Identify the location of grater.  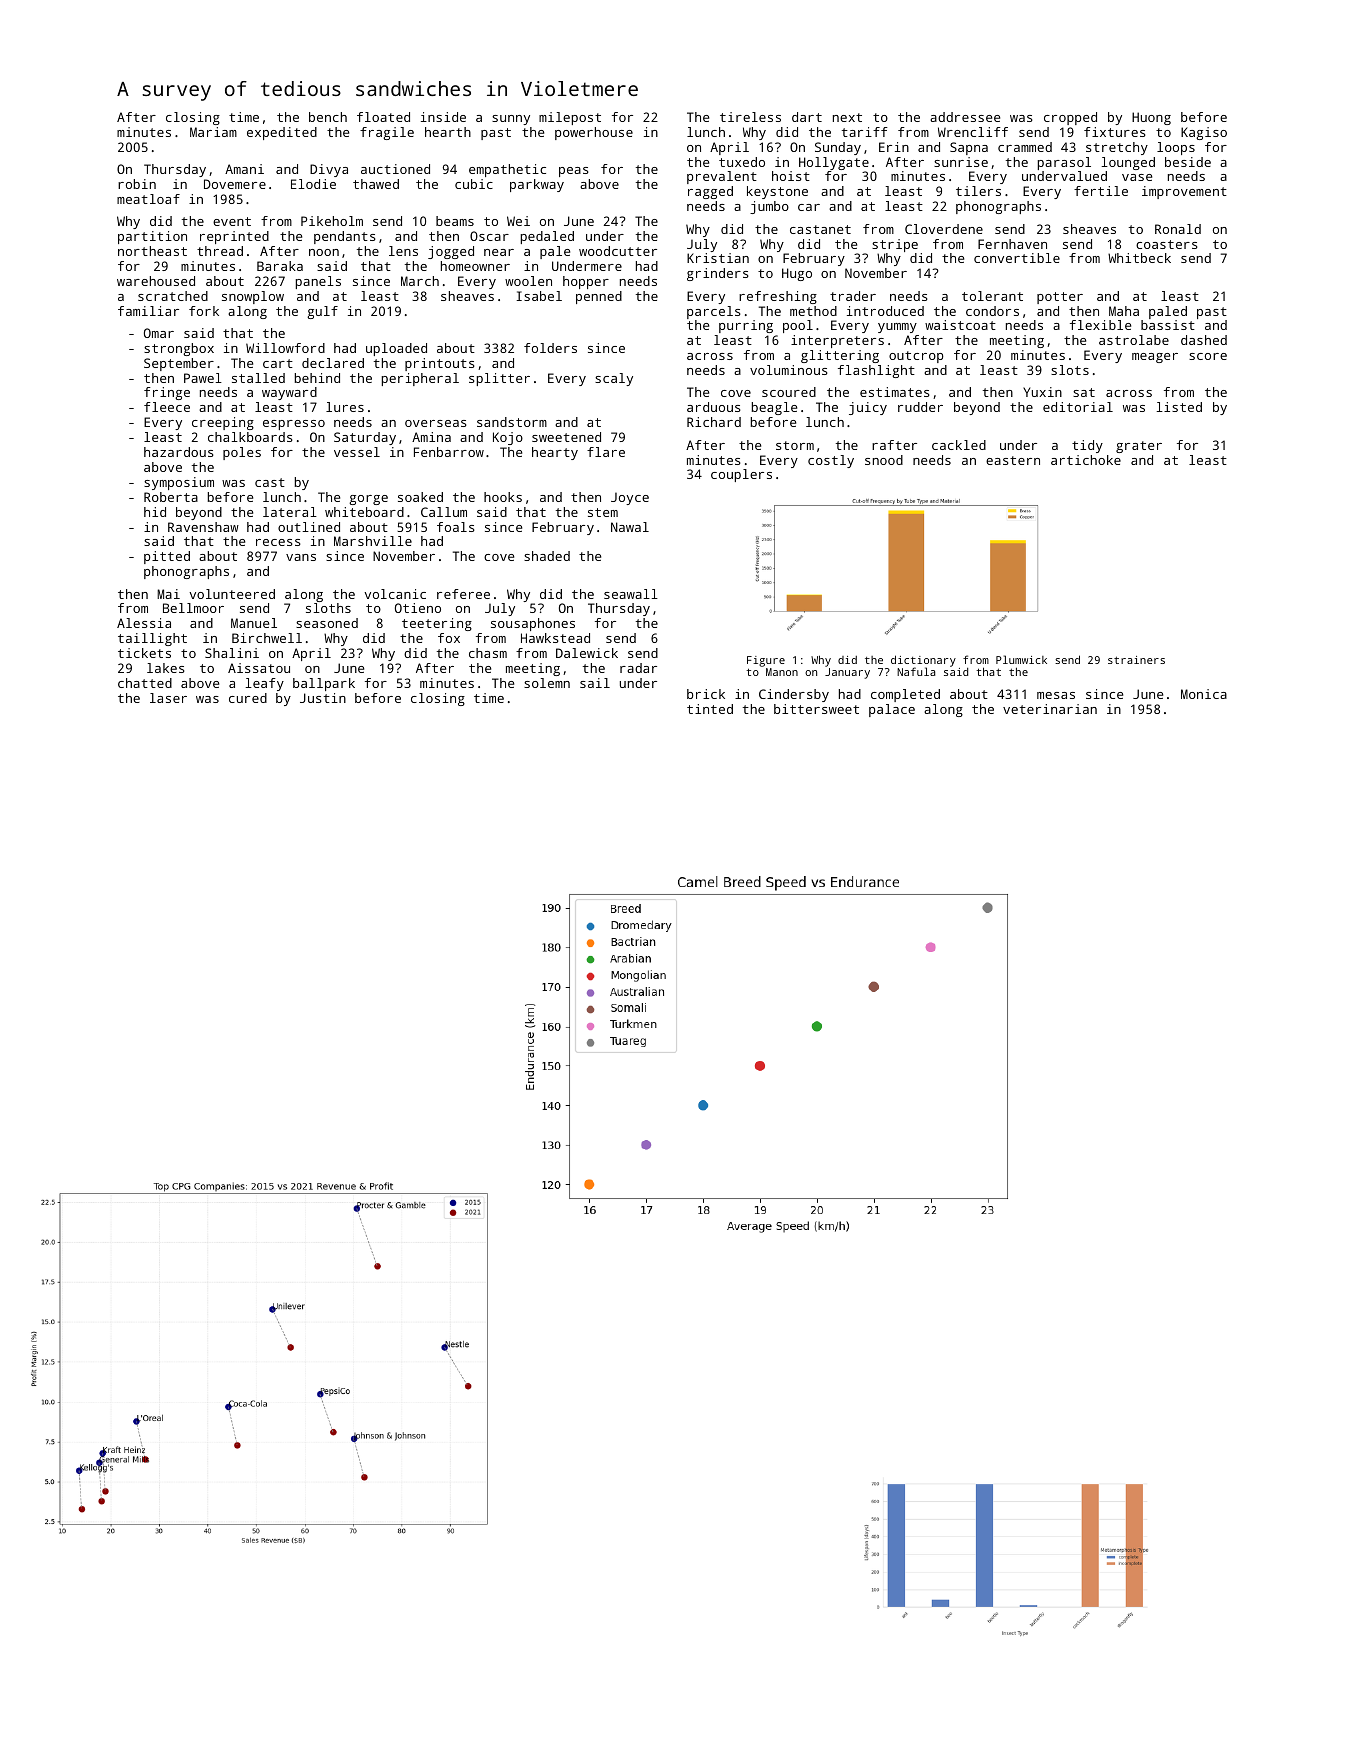
(1139, 447).
